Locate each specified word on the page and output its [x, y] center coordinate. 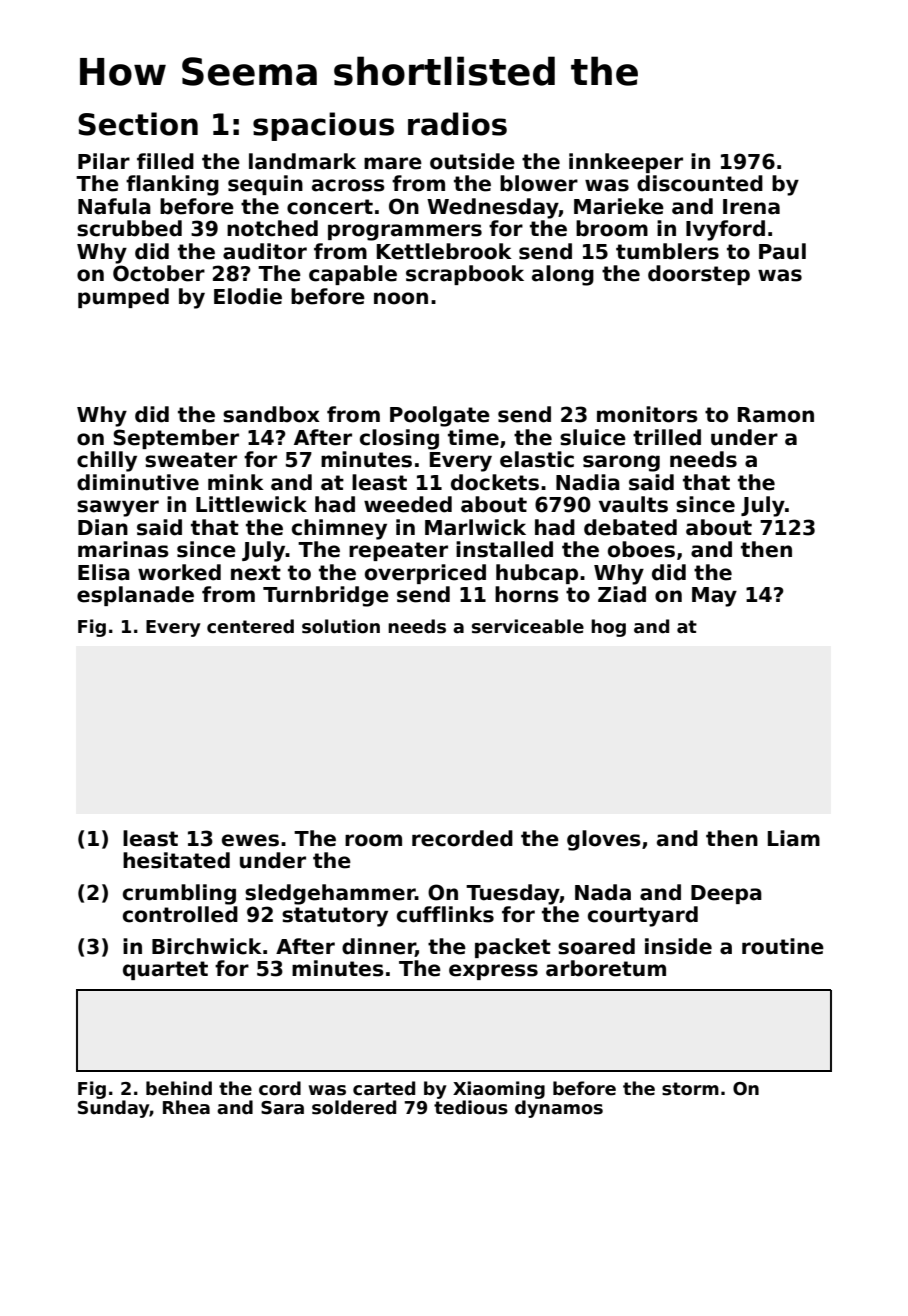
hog [608, 628]
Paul [782, 251]
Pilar [104, 161]
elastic [537, 459]
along [563, 275]
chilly [107, 461]
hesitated [176, 860]
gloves [604, 840]
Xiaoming [499, 1090]
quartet [165, 970]
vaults [633, 504]
